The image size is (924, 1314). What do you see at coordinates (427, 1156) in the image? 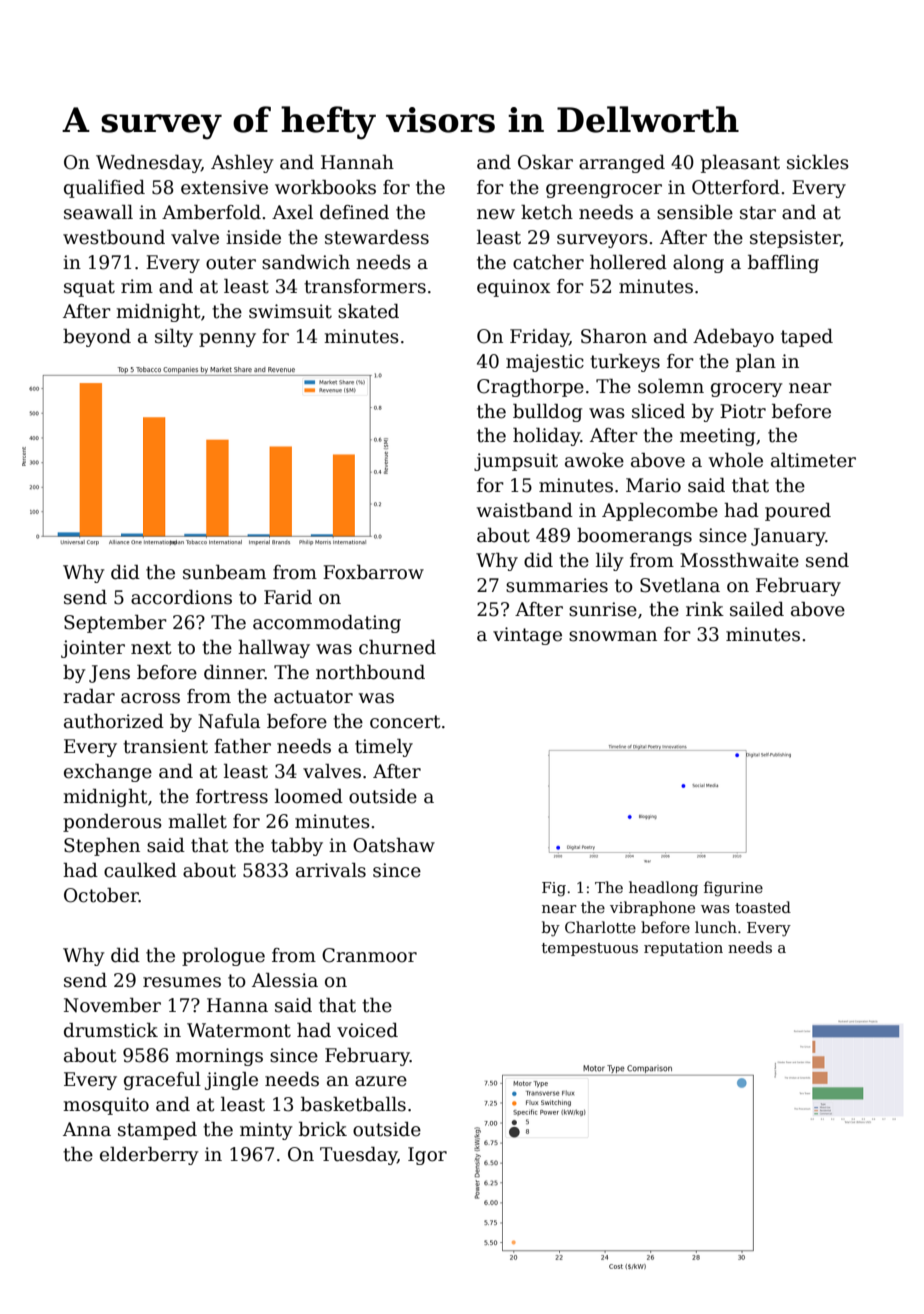
I see `Igor` at bounding box center [427, 1156].
